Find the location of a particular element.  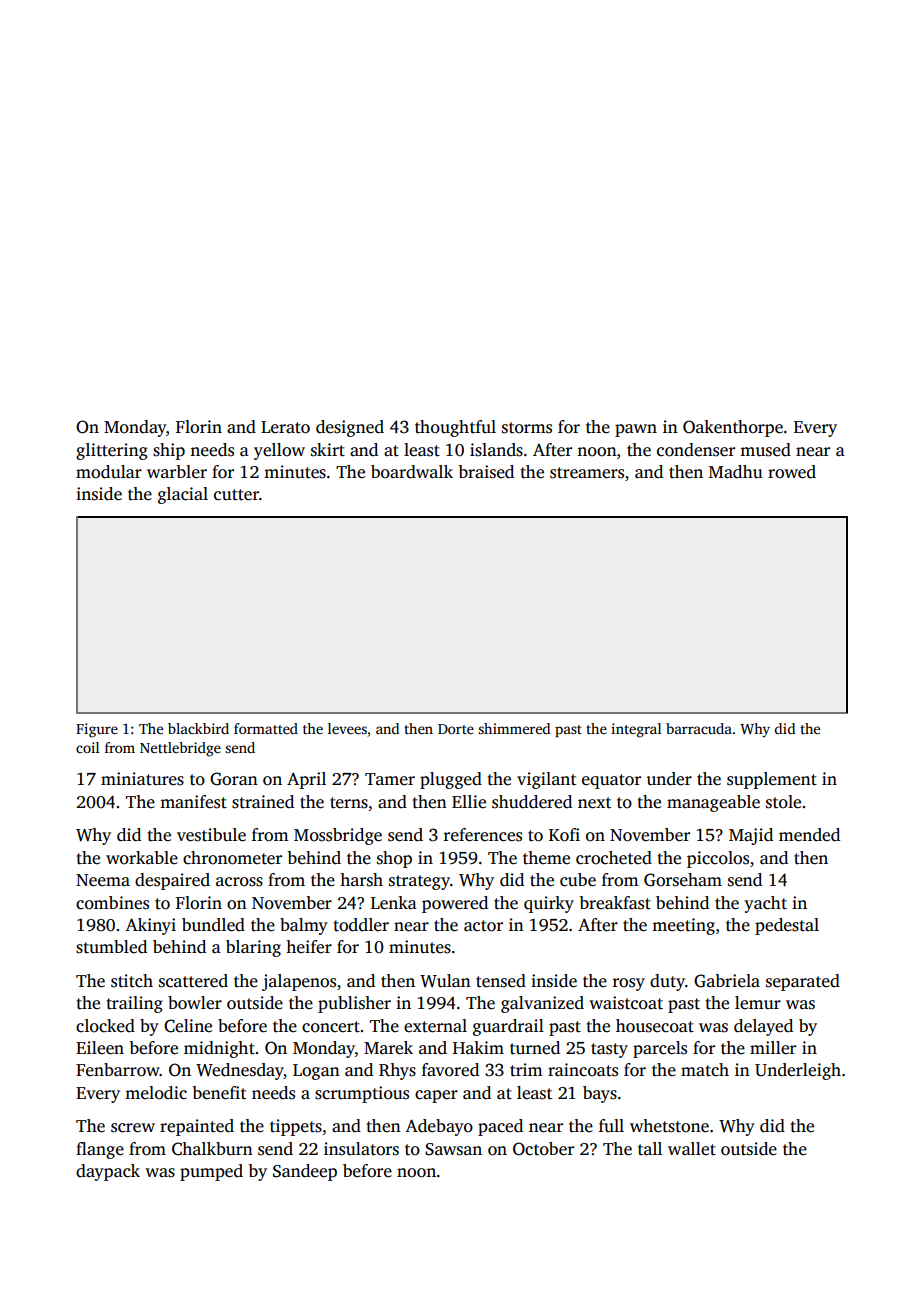

rowed is located at coordinates (792, 472).
